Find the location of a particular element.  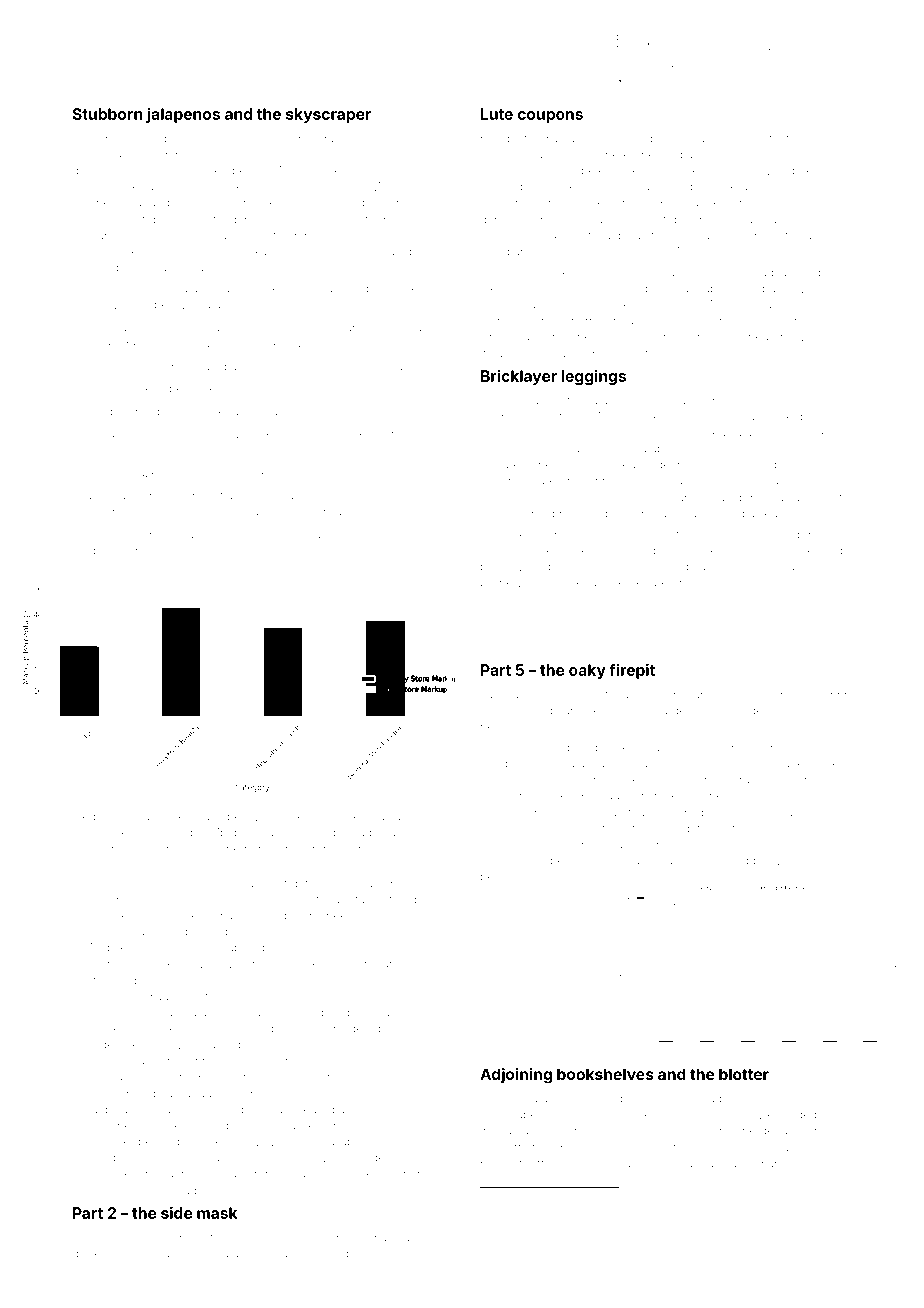

Candlemont is located at coordinates (761, 235).
